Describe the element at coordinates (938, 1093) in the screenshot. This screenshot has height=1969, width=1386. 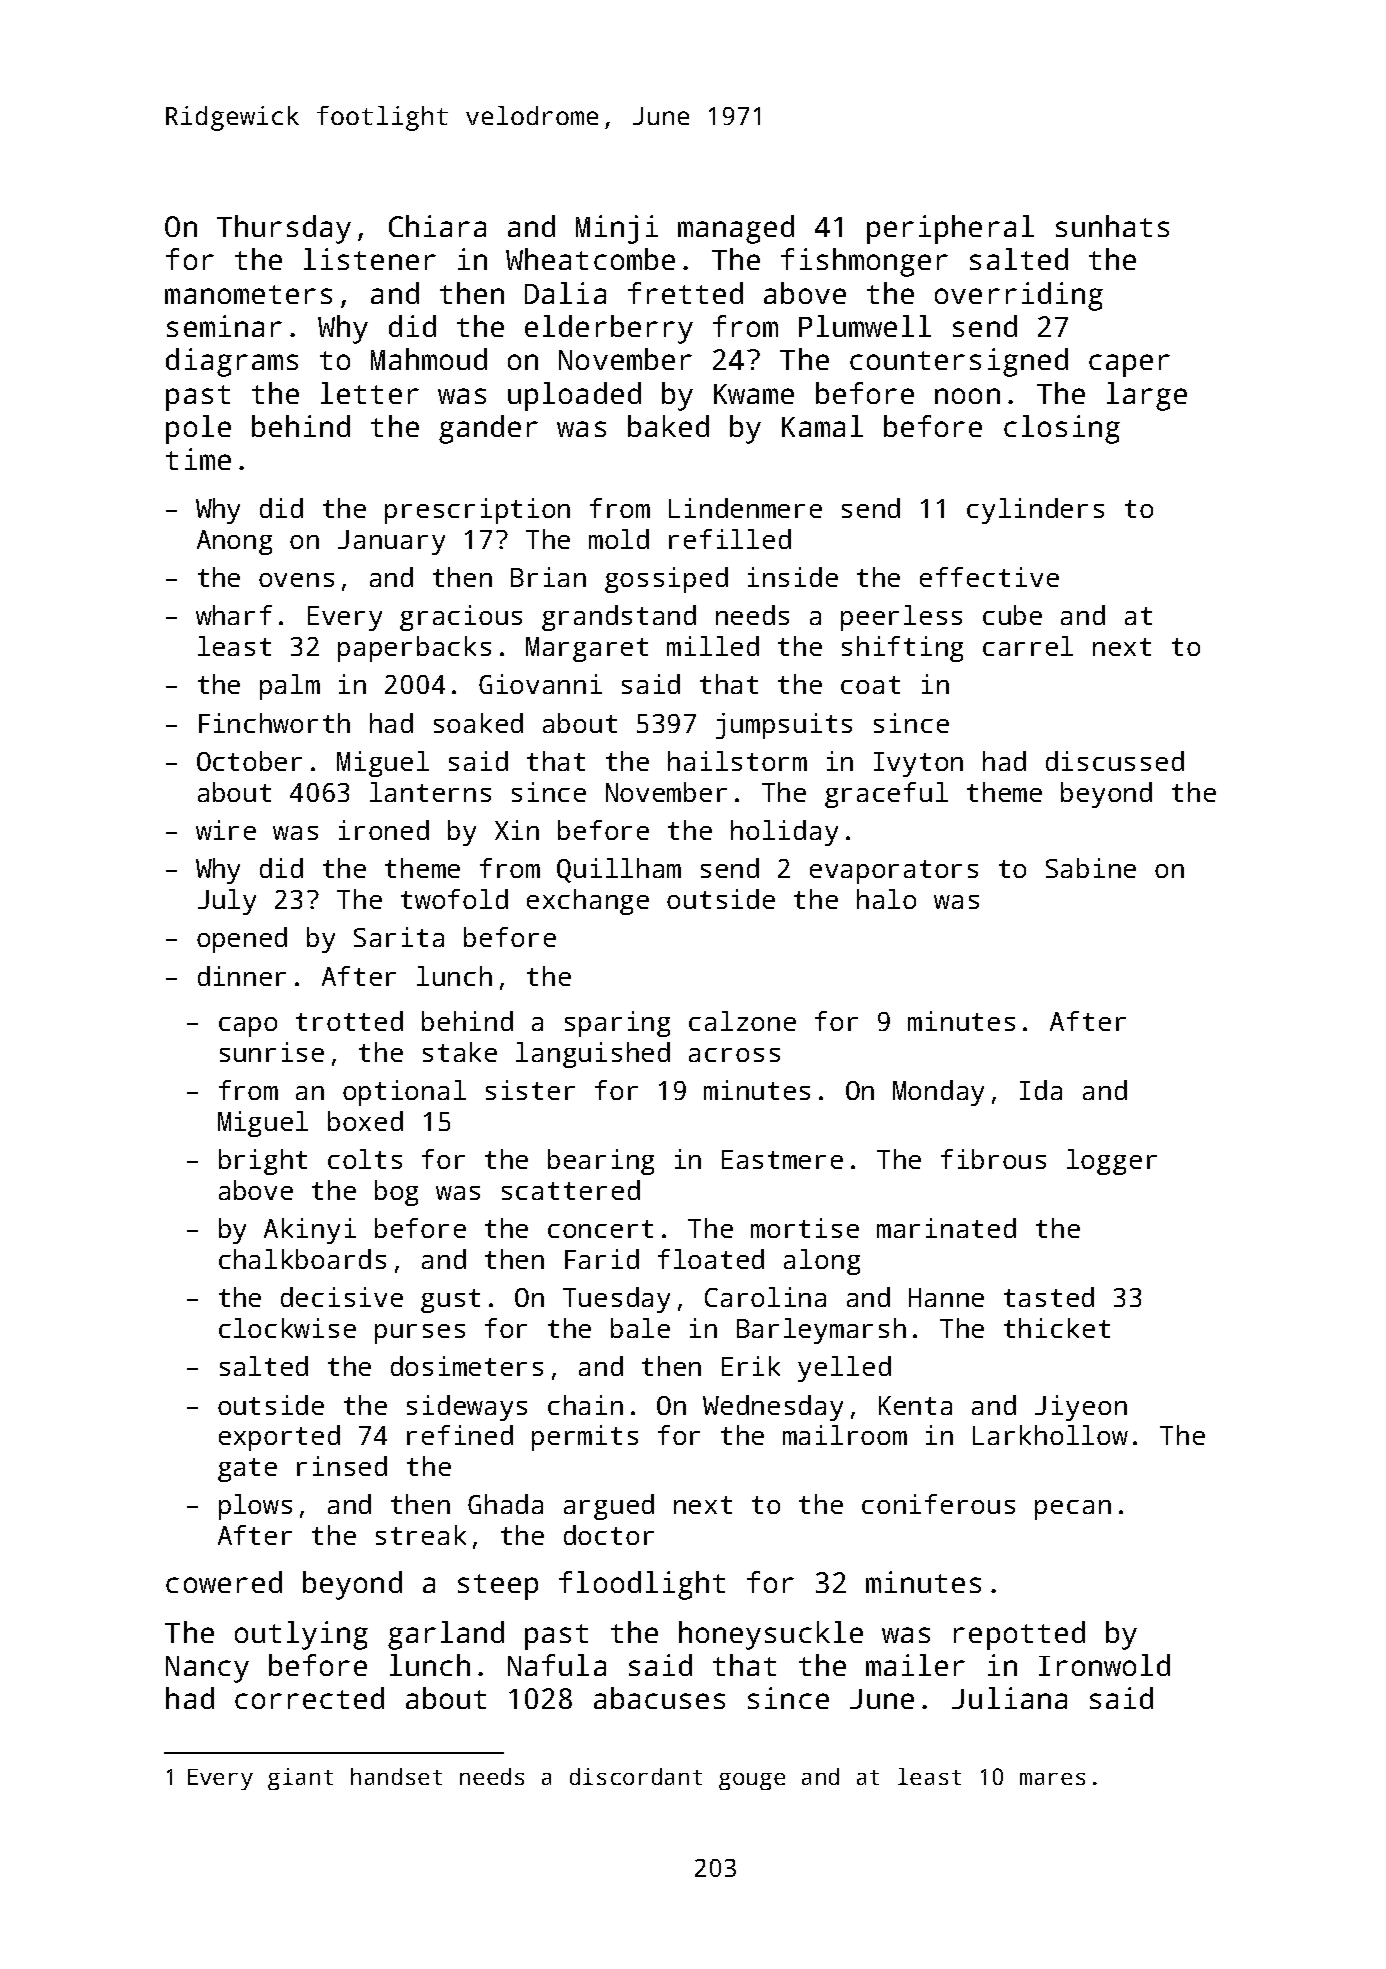
I see `Monday` at that location.
